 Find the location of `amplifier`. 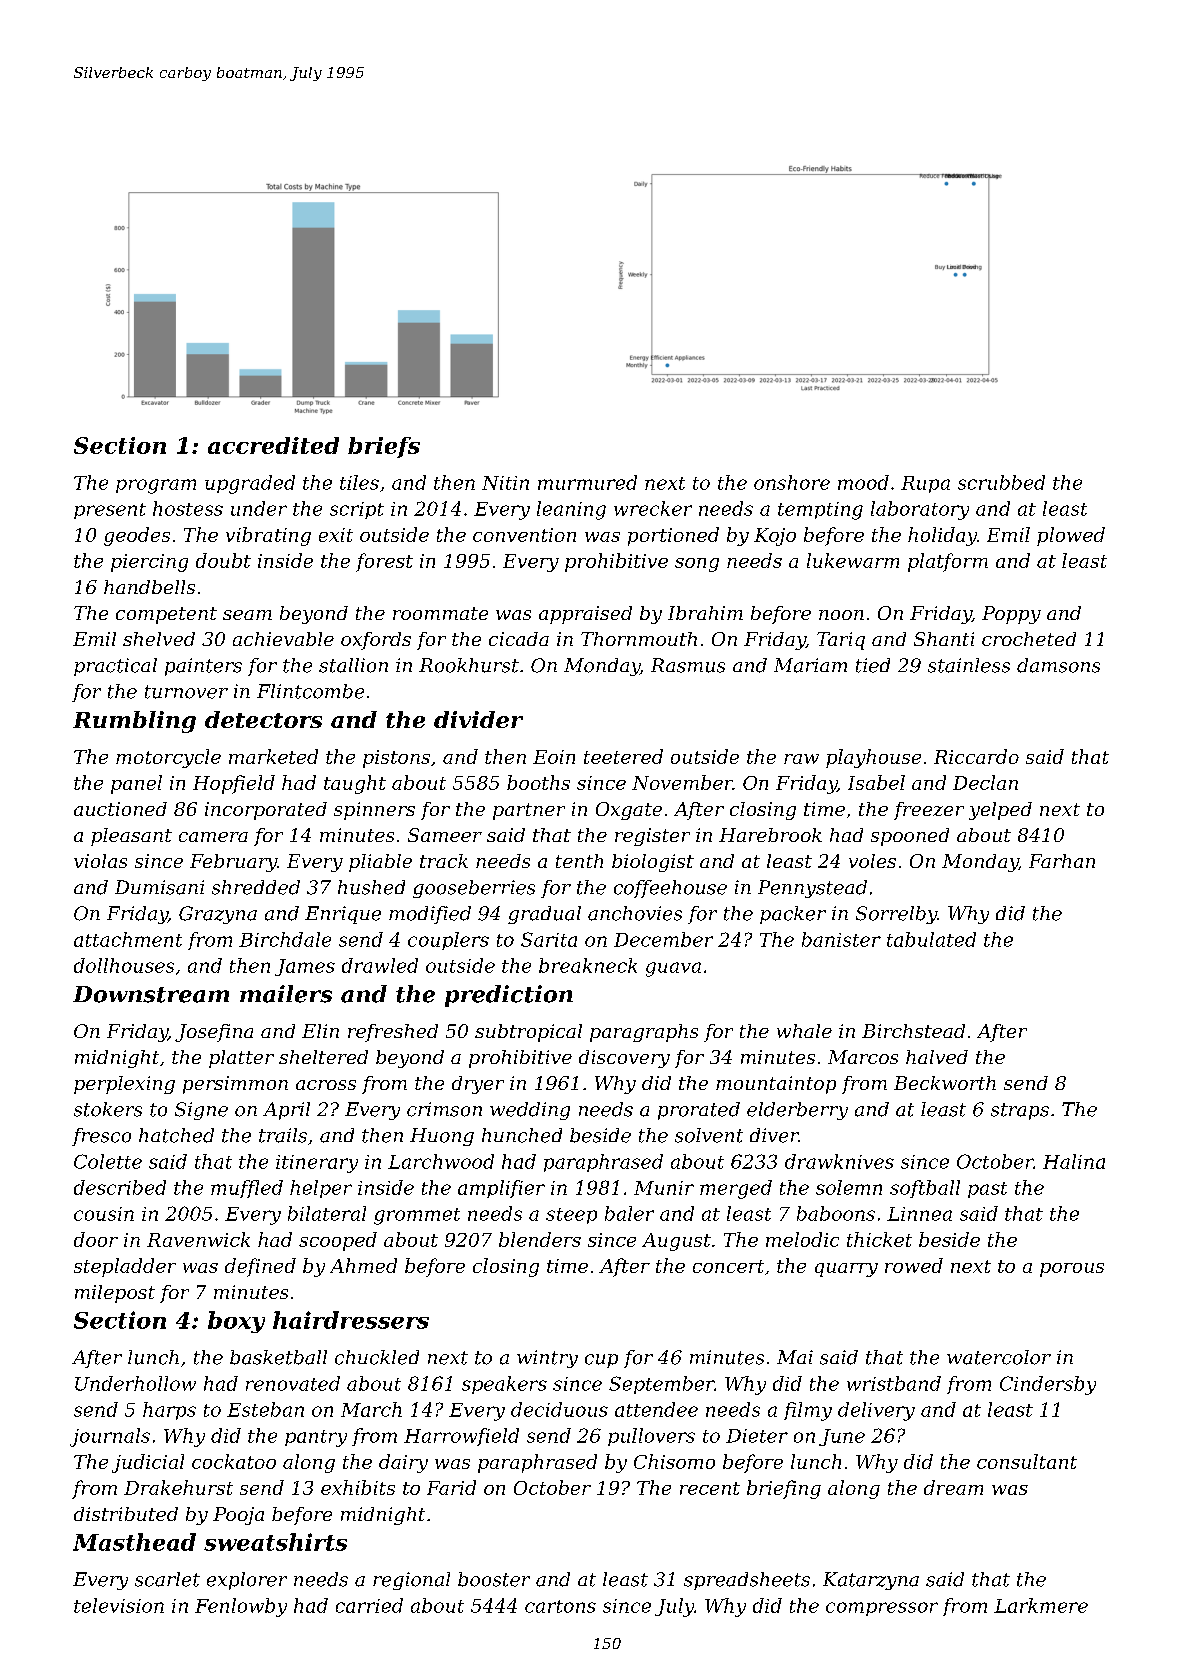

amplifier is located at coordinates (501, 1189).
